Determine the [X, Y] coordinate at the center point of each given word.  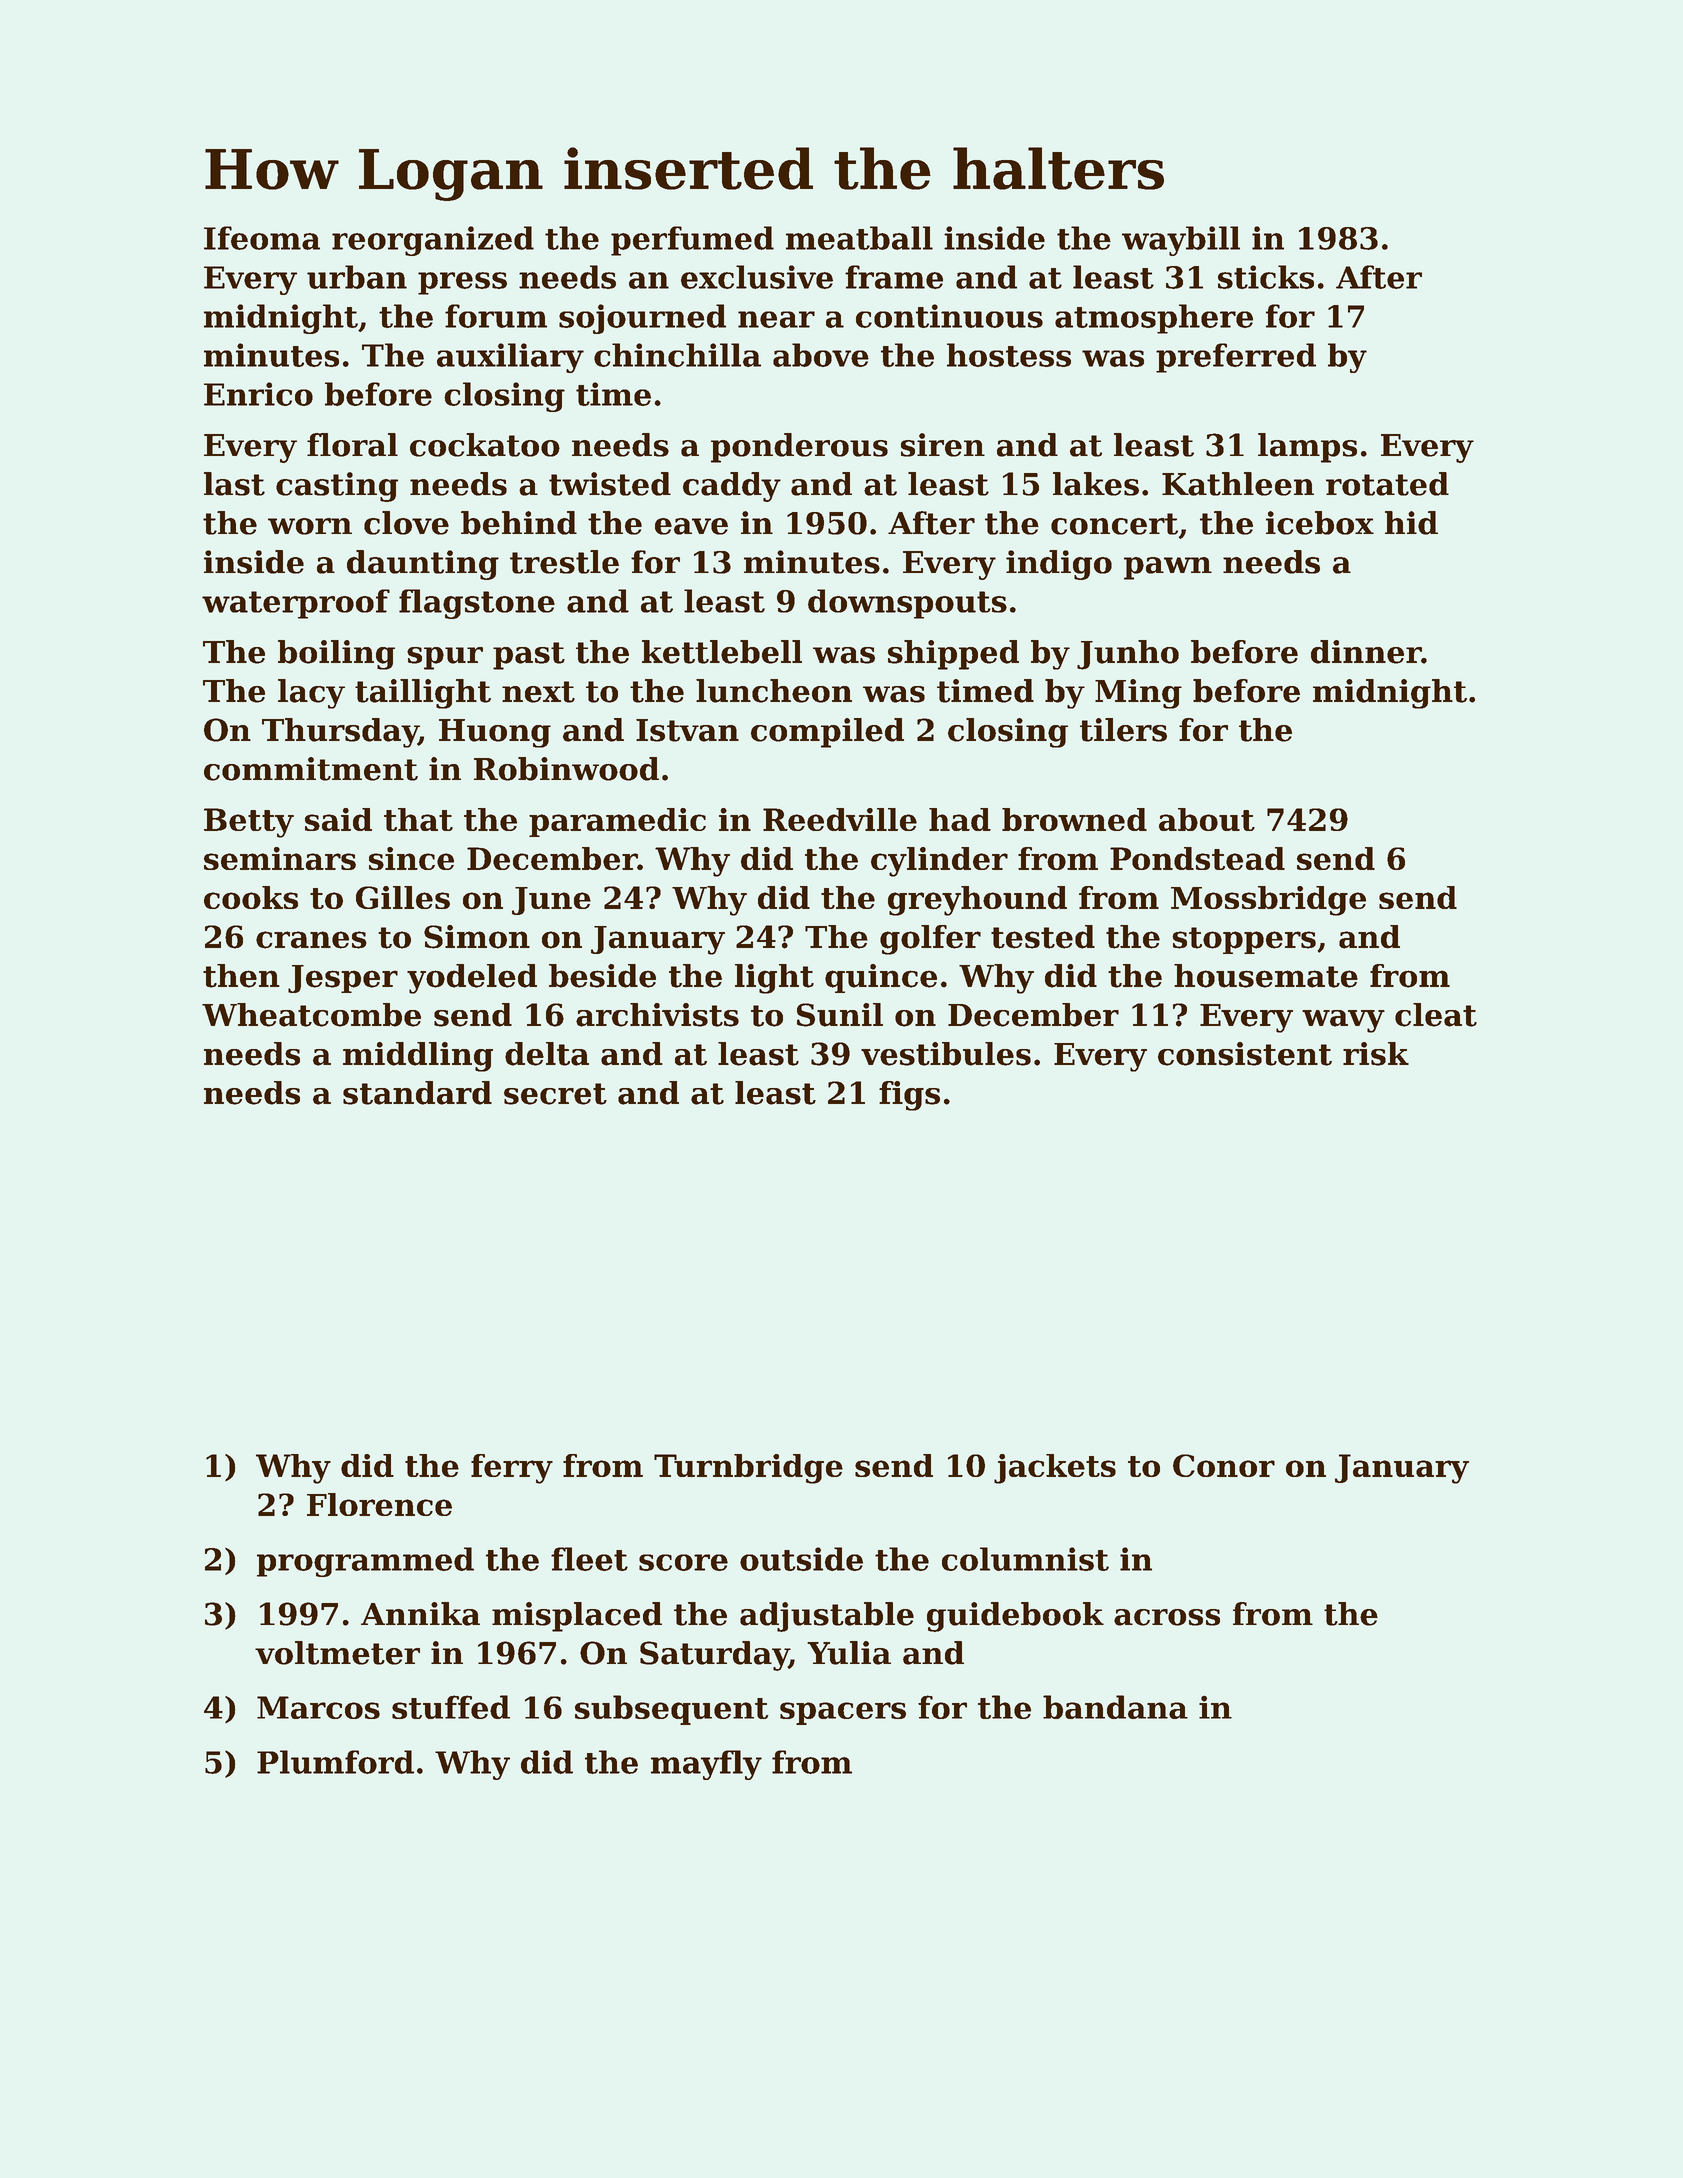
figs [909, 1096]
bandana [1115, 1707]
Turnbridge [748, 1469]
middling [418, 1057]
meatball [859, 238]
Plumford [335, 1762]
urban [357, 277]
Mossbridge [1268, 901]
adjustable [827, 1617]
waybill [1181, 241]
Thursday [340, 733]
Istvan [687, 730]
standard [417, 1093]
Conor [1224, 1465]
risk [1376, 1054]
